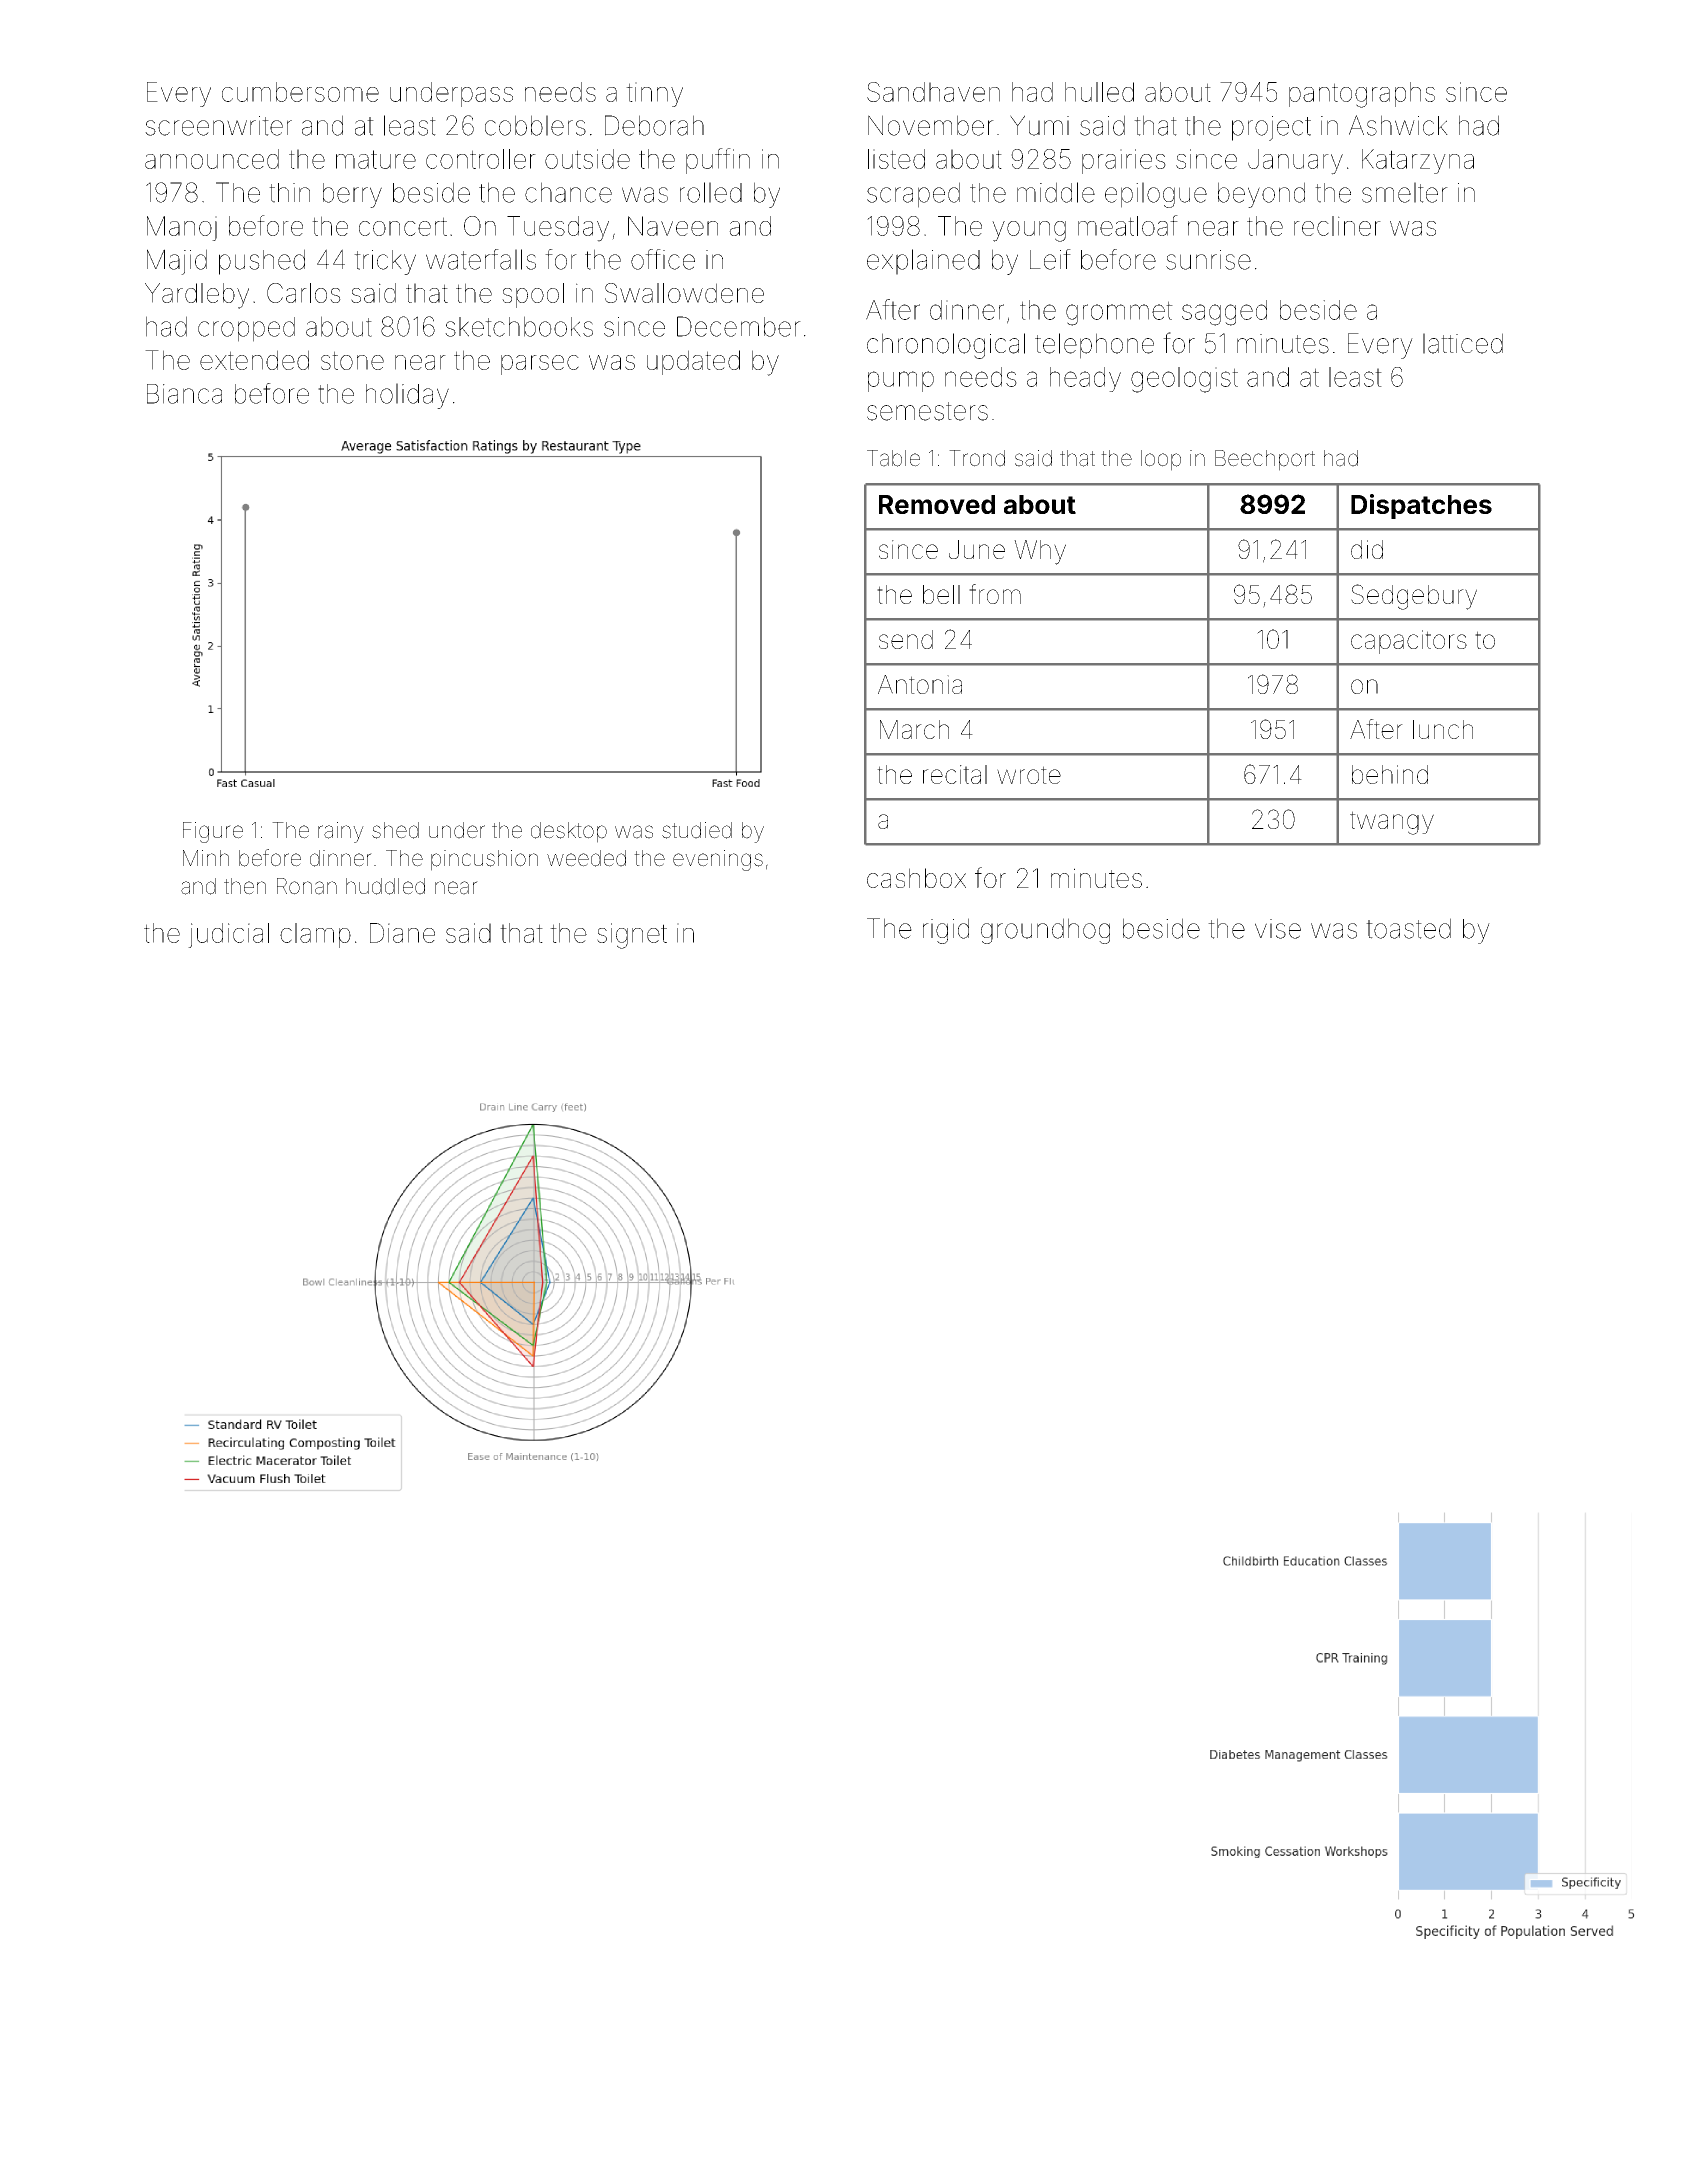 This document has height=2178, width=1683. I want to click on Bianca, so click(184, 394).
